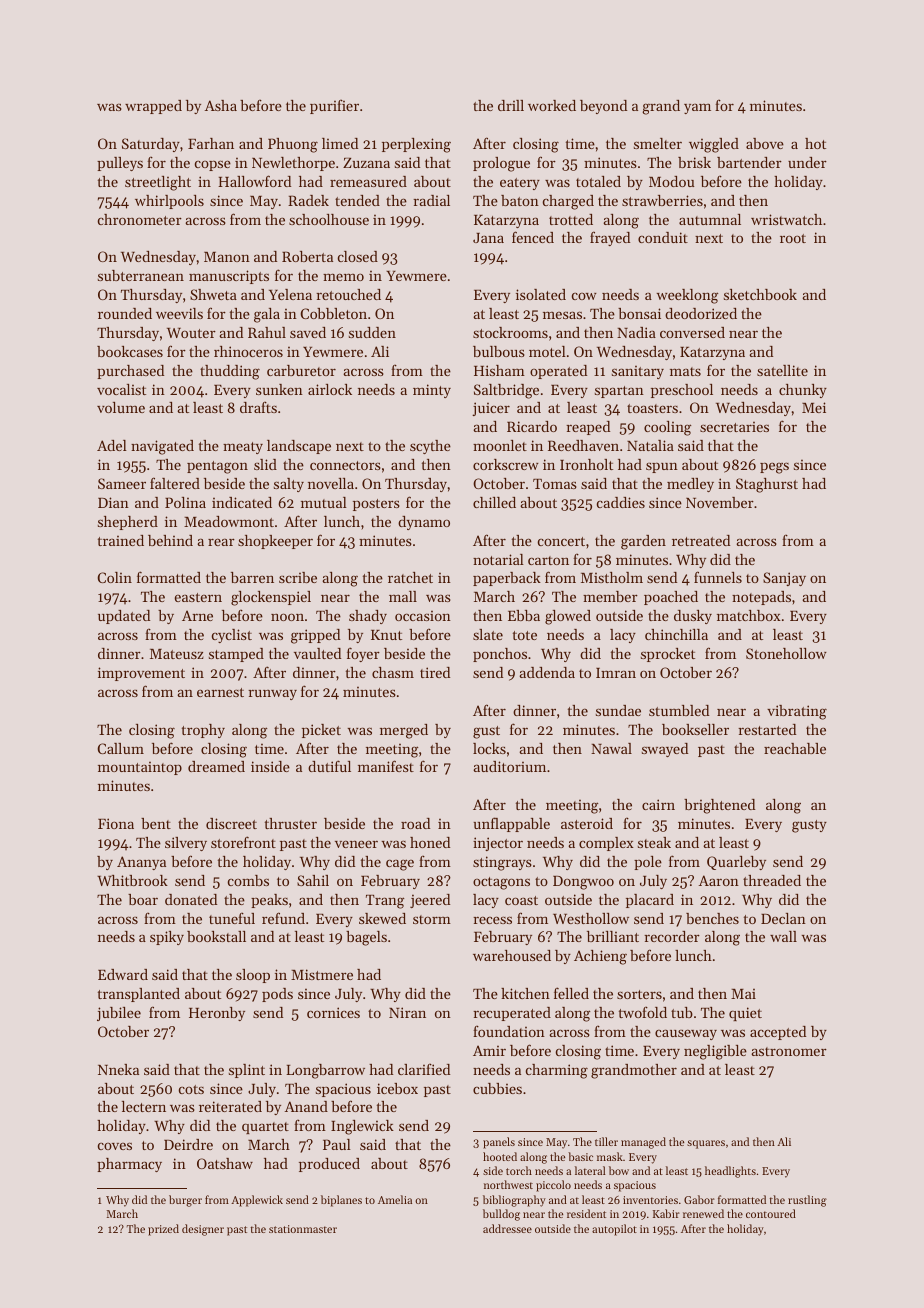  What do you see at coordinates (236, 655) in the screenshot?
I see `stamped` at bounding box center [236, 655].
